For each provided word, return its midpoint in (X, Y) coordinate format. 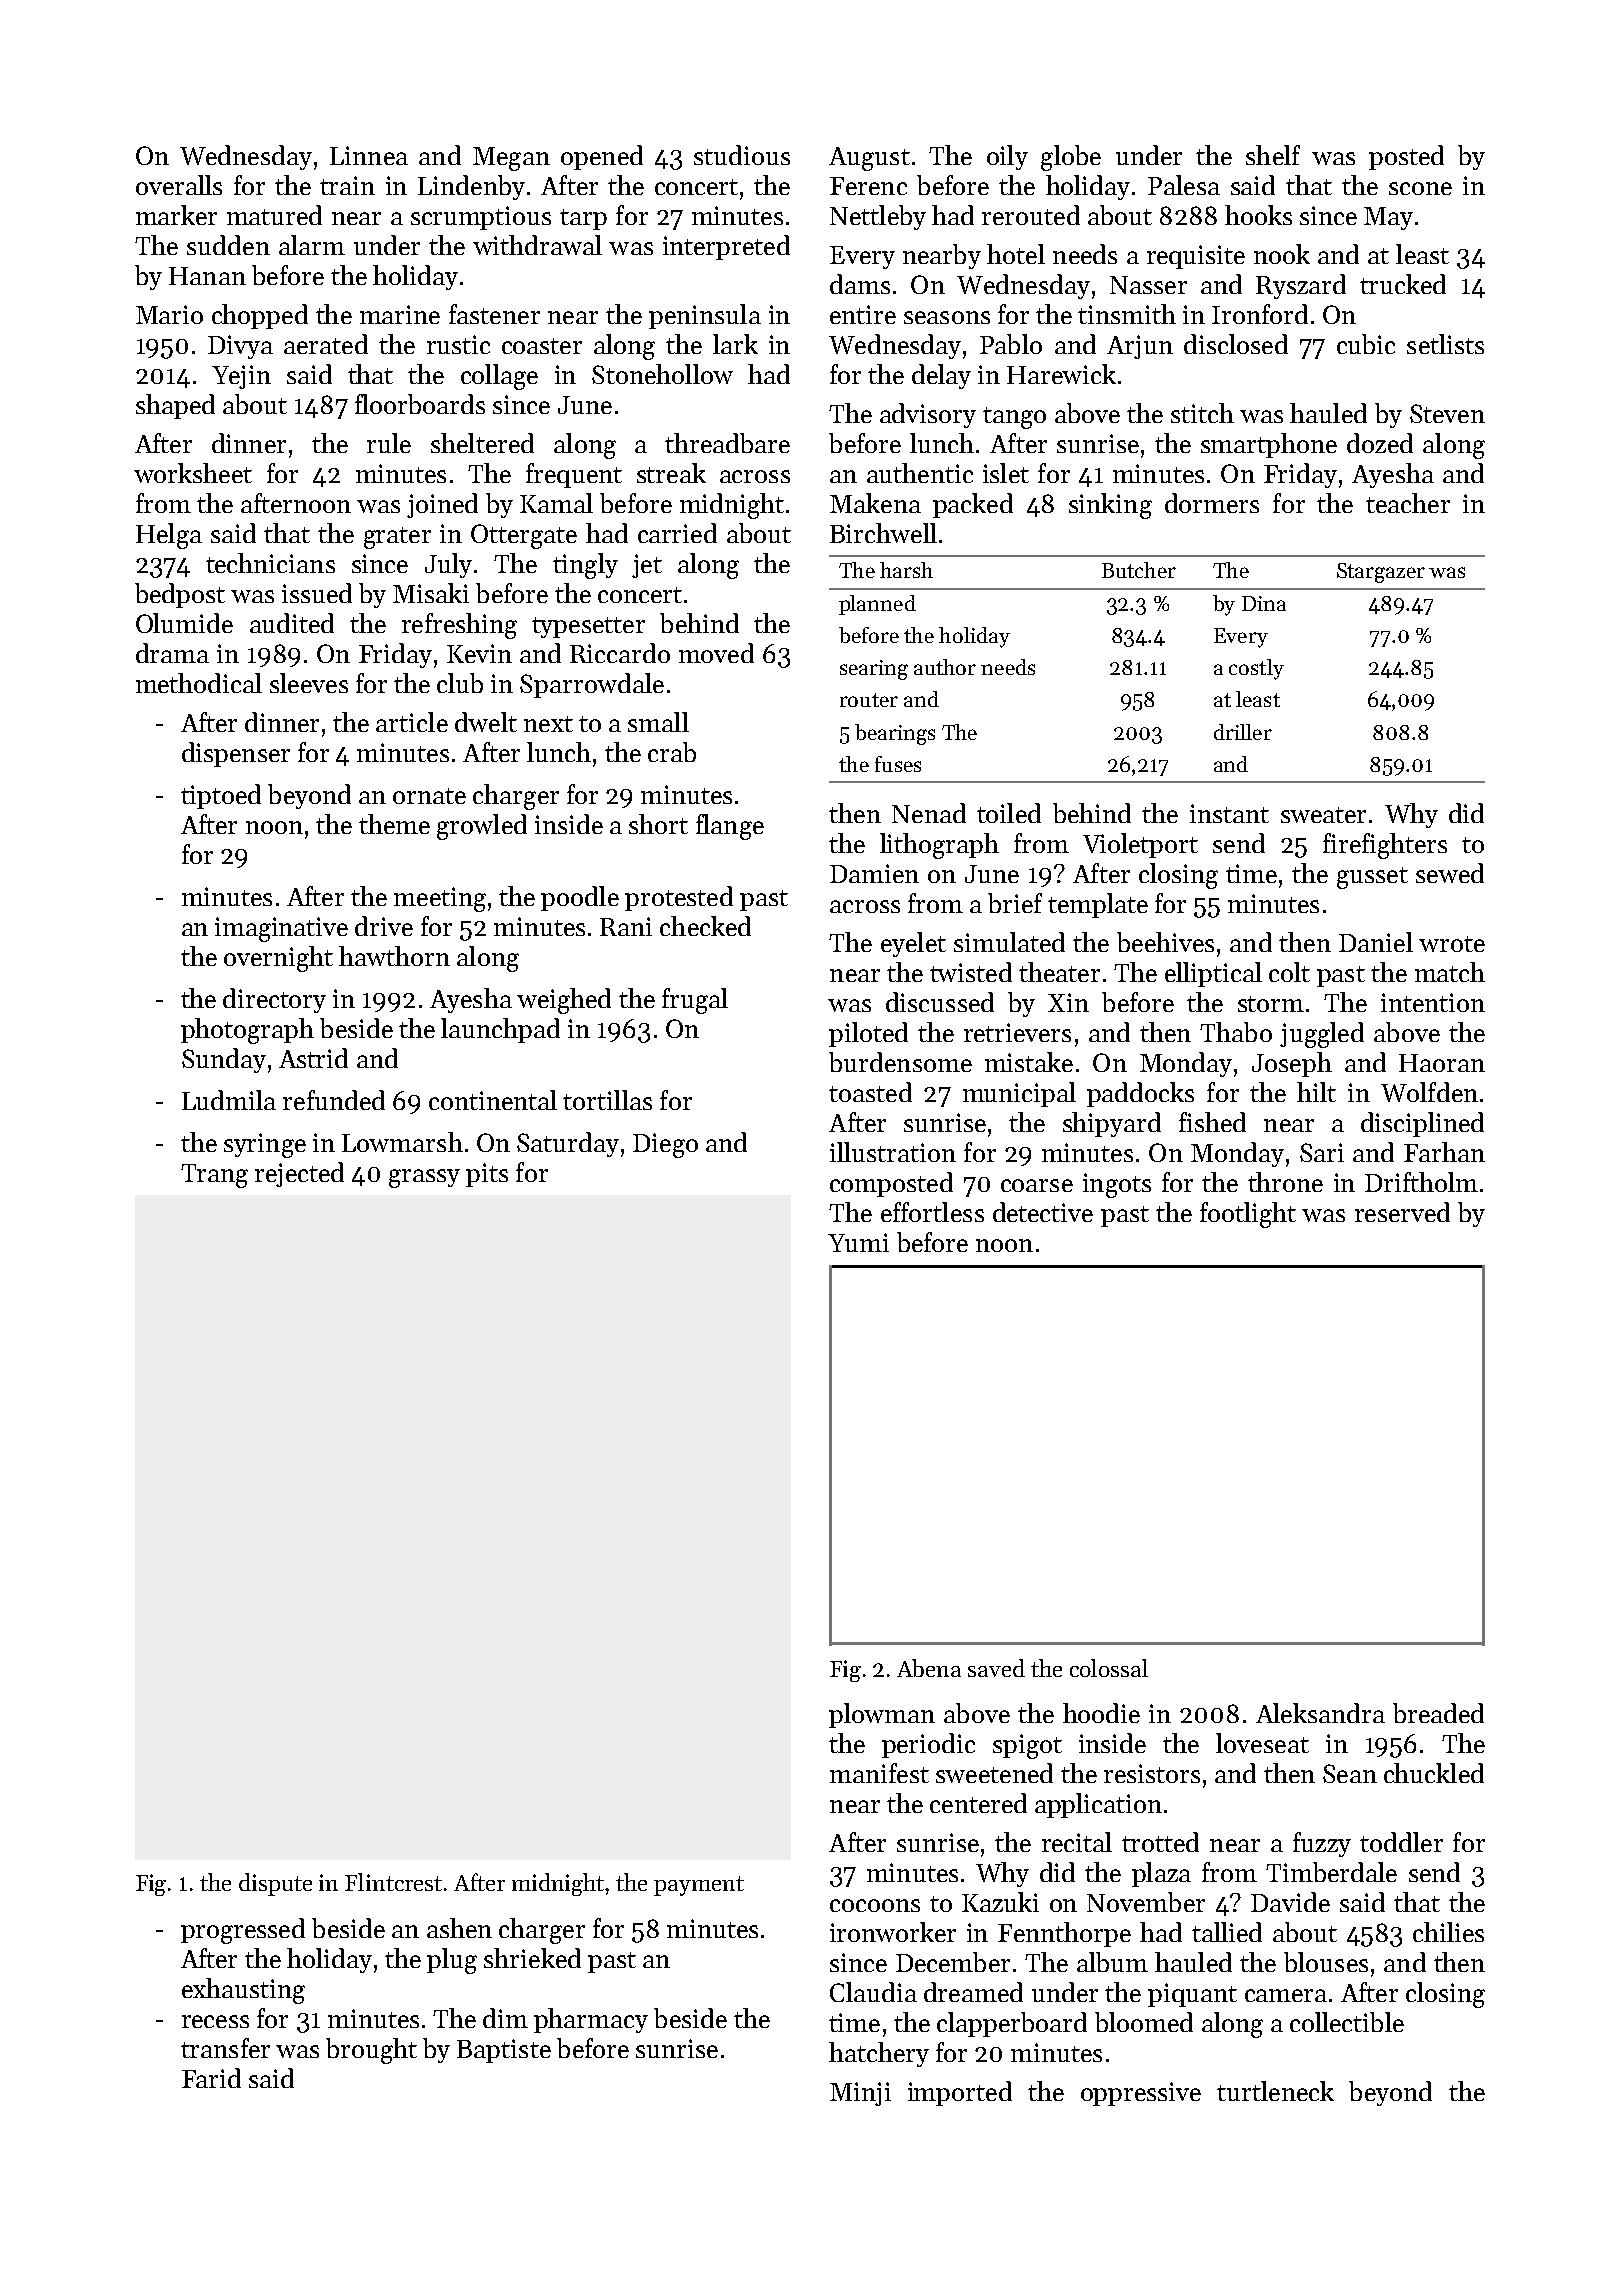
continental (493, 1100)
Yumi (858, 1242)
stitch (1202, 413)
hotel (1016, 254)
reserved (1402, 1212)
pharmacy (591, 2020)
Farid (211, 2078)
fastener (494, 314)
